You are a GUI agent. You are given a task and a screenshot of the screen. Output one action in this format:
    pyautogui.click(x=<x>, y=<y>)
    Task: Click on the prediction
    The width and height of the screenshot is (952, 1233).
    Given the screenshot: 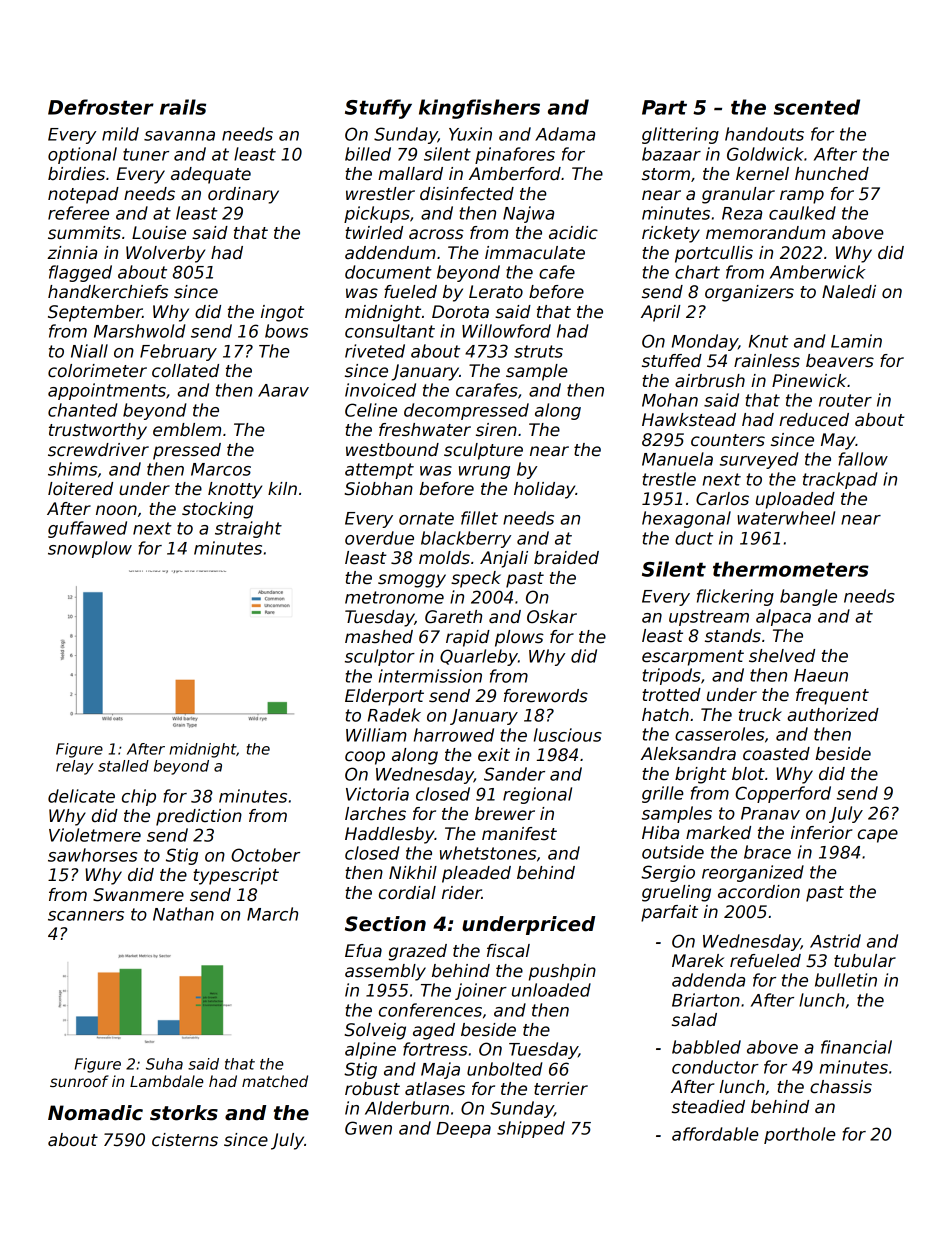 What is the action you would take?
    pyautogui.click(x=199, y=817)
